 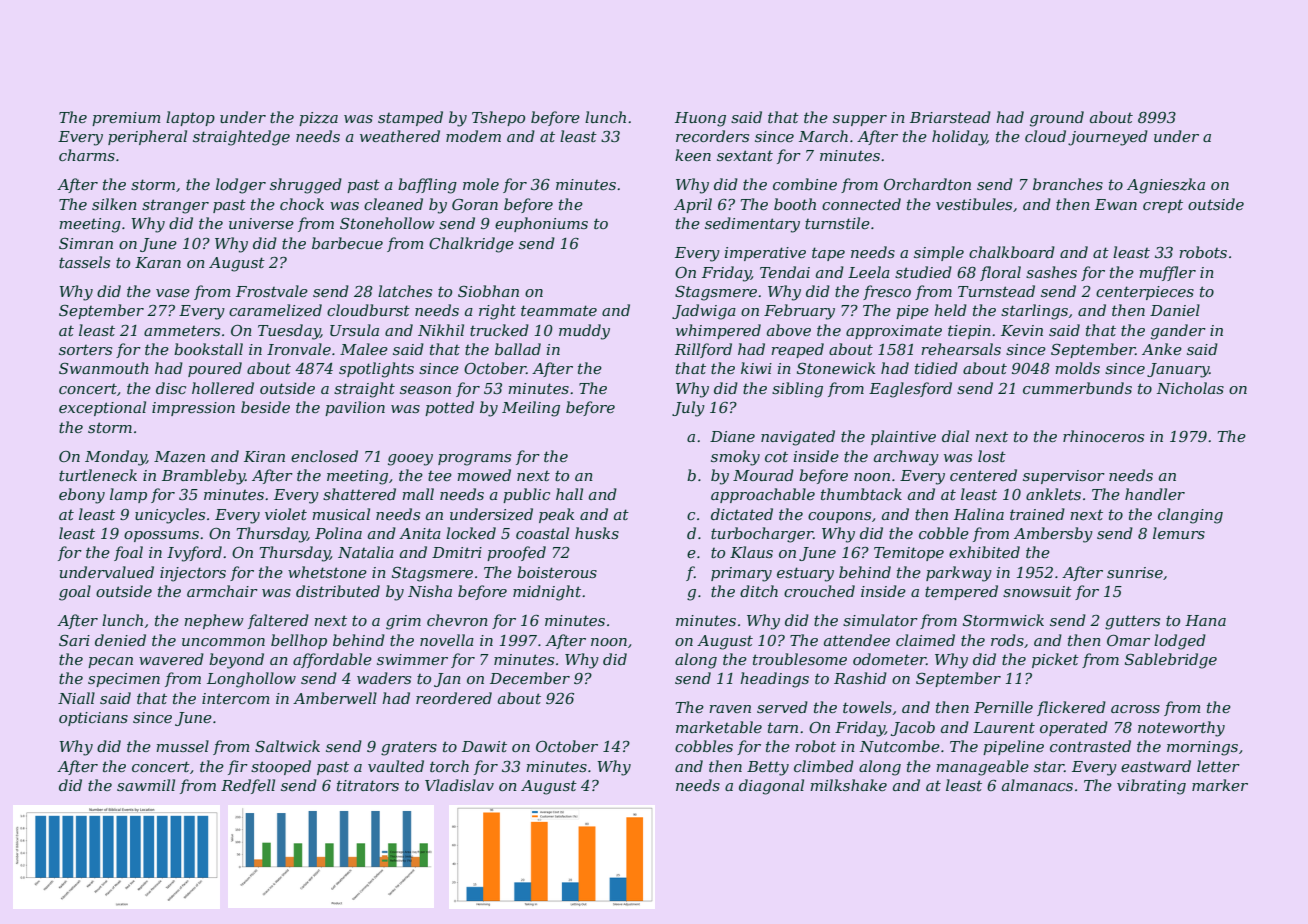 What do you see at coordinates (1166, 186) in the screenshot?
I see `Agnieszka` at bounding box center [1166, 186].
